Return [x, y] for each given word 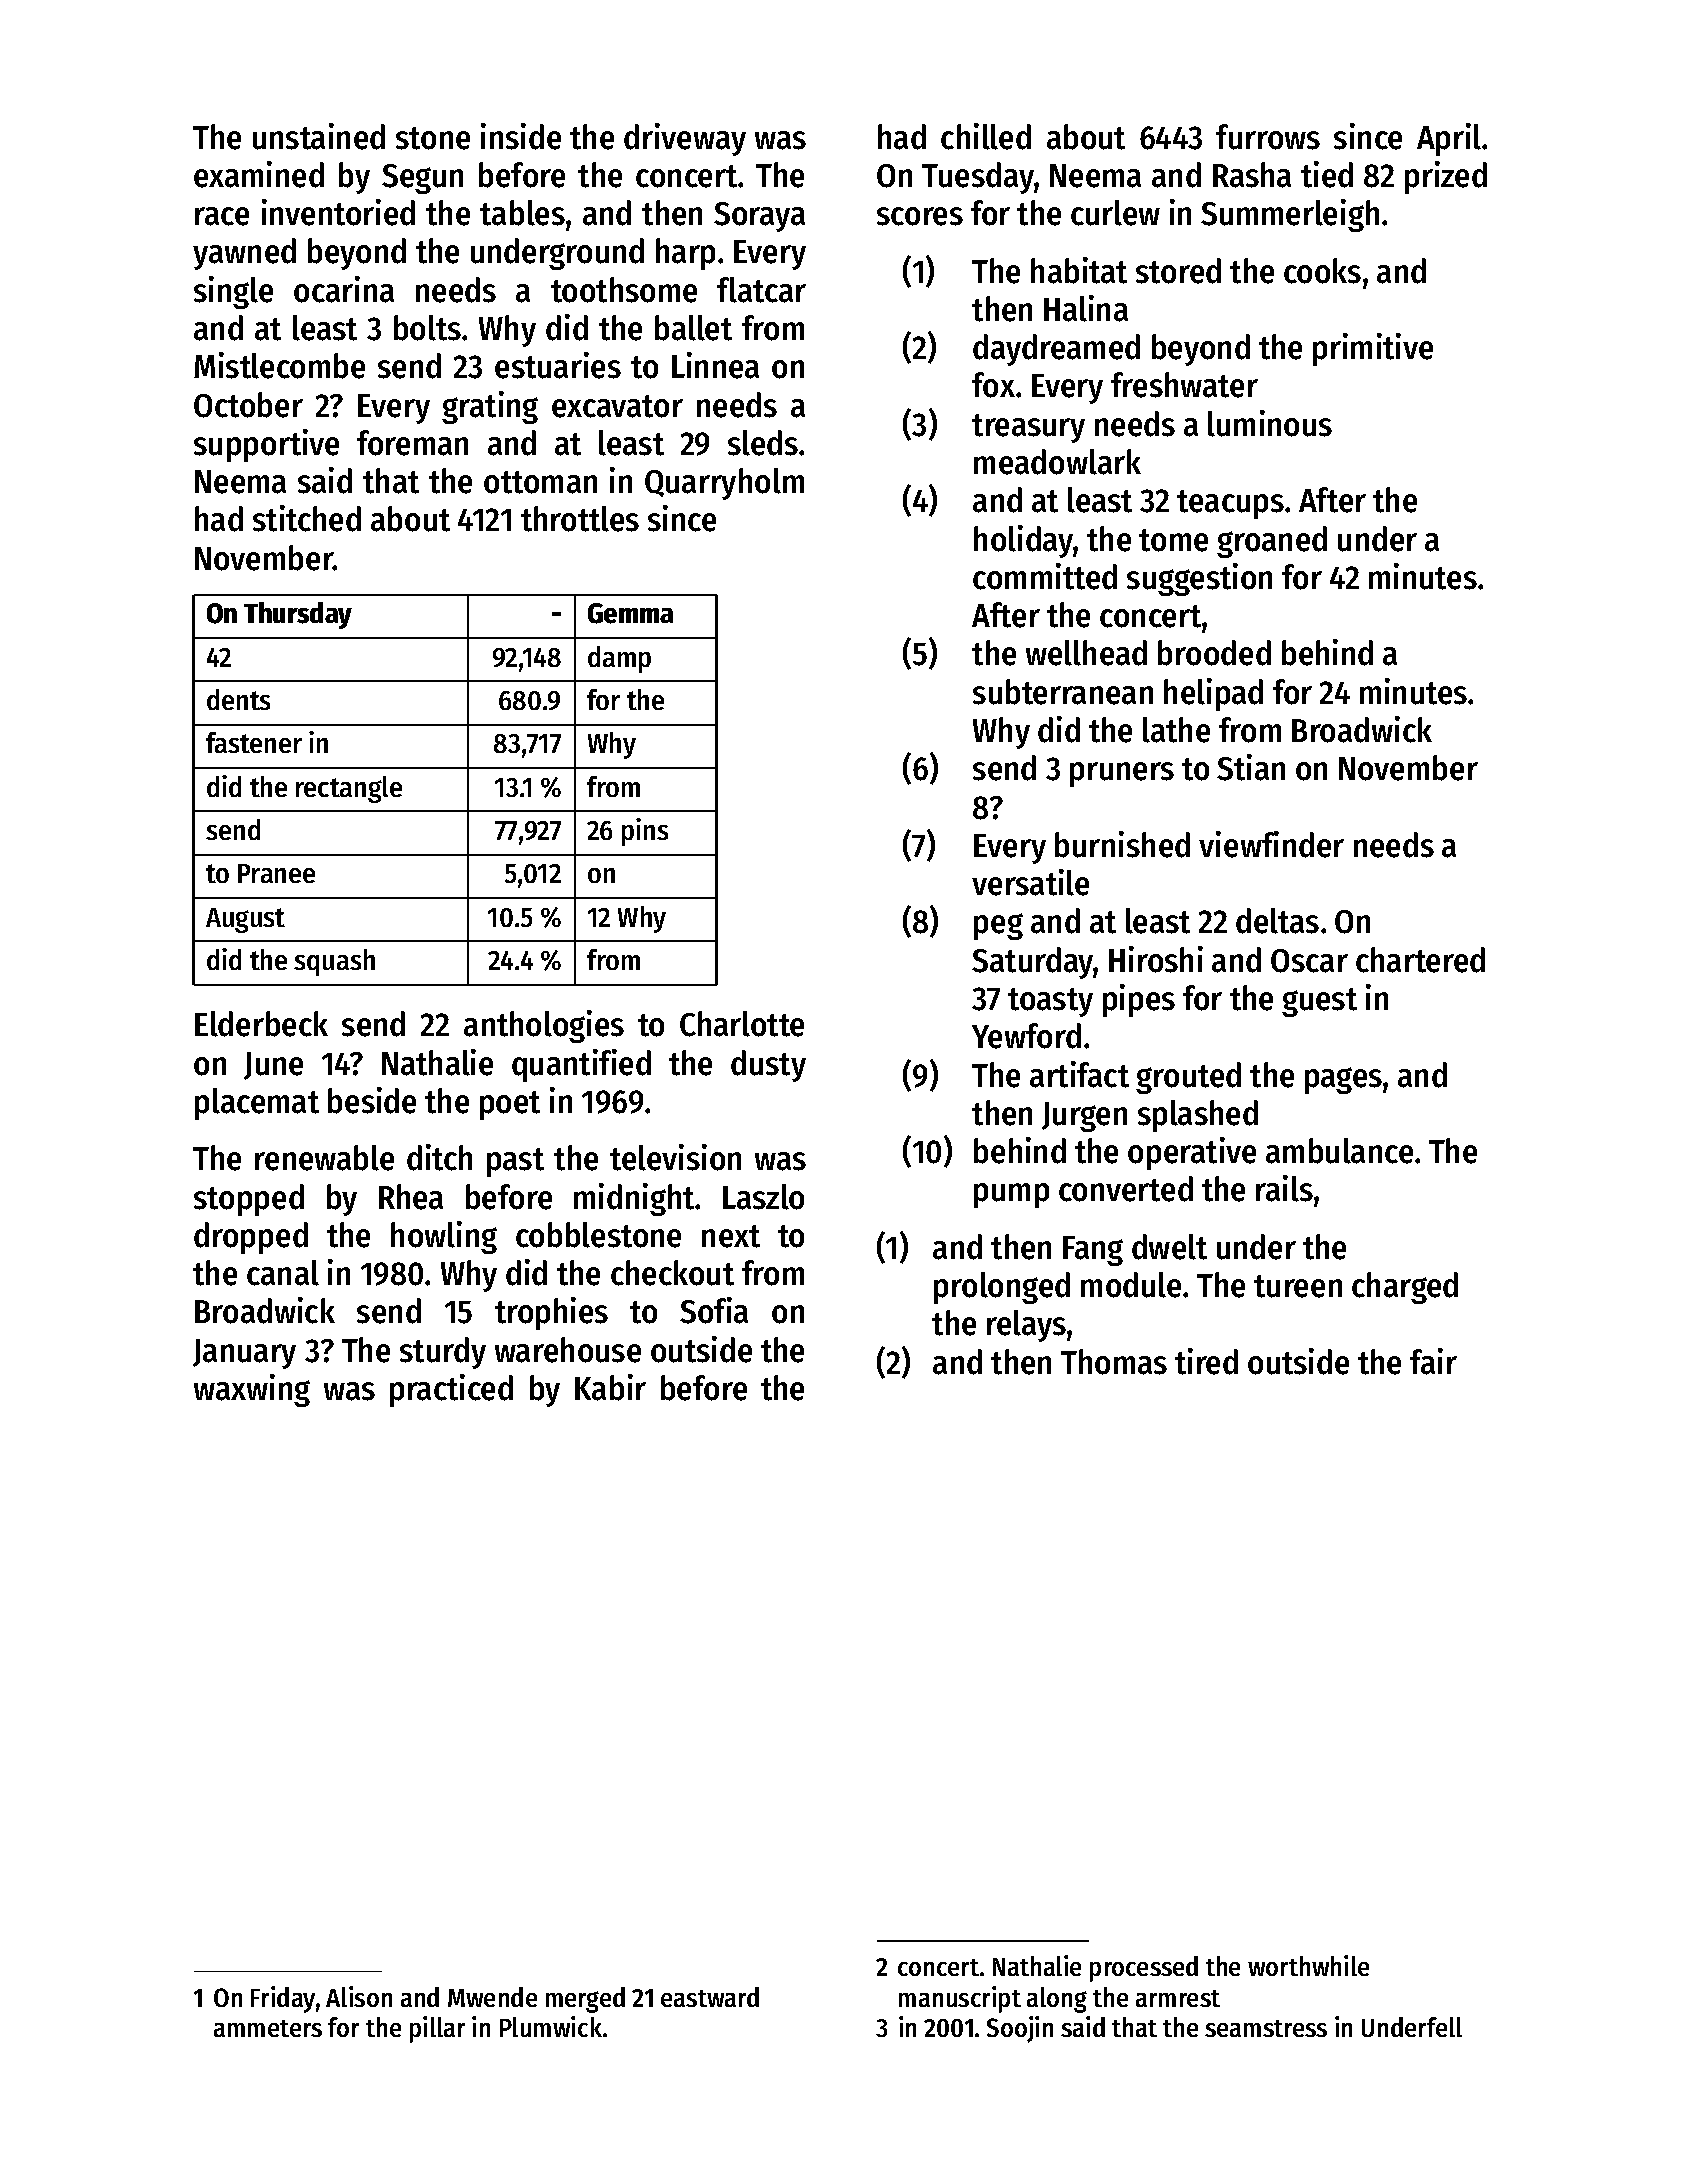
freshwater [1184, 385]
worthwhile [1308, 1965]
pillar [437, 2029]
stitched [307, 518]
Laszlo [763, 1197]
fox [993, 385]
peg [998, 926]
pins [645, 832]
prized [1446, 177]
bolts [427, 328]
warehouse [568, 1350]
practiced [451, 1390]
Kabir [610, 1387]
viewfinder [1271, 844]
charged [1405, 1288]
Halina [1086, 308]
